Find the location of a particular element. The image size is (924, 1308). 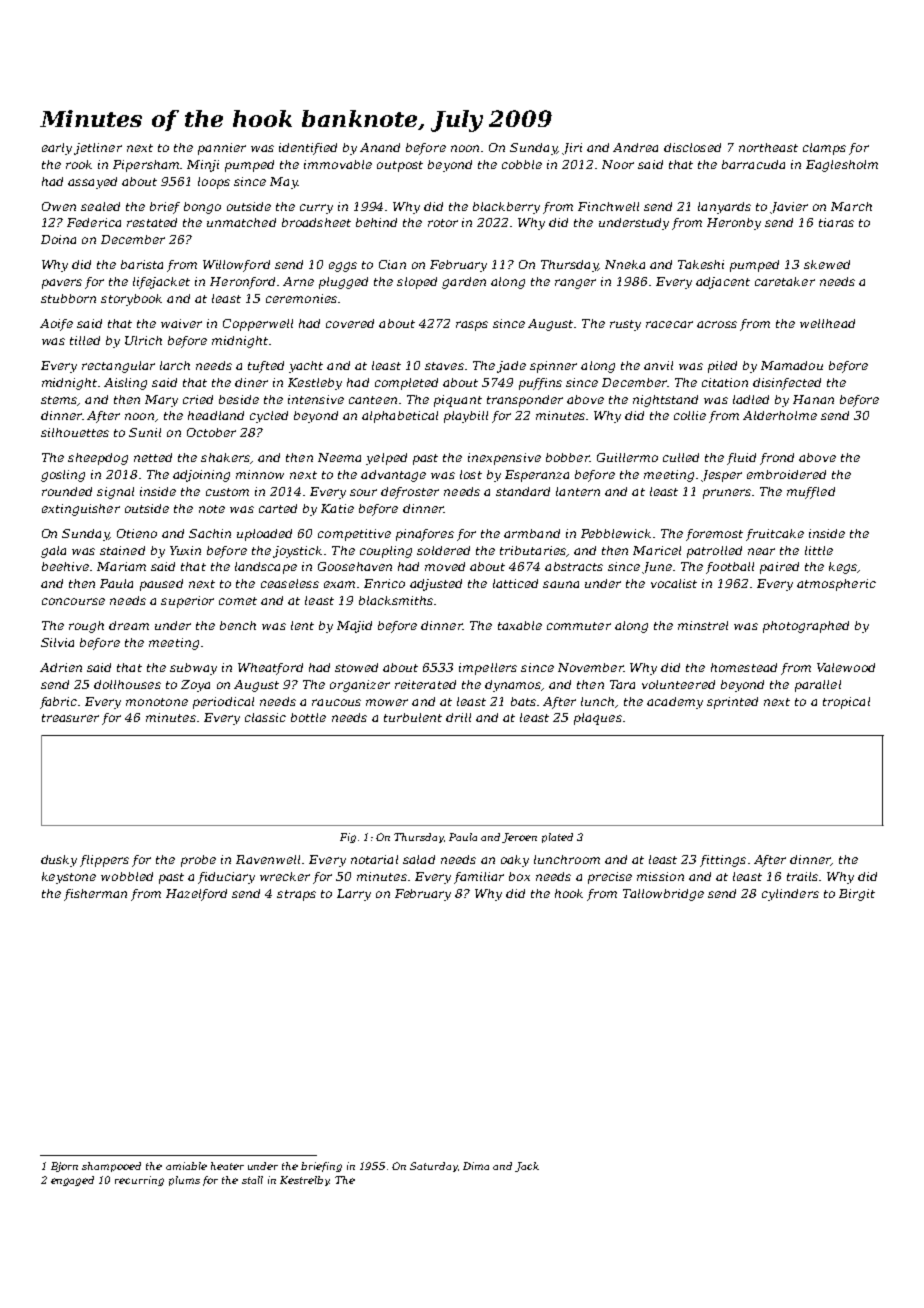

Andrea is located at coordinates (635, 147).
